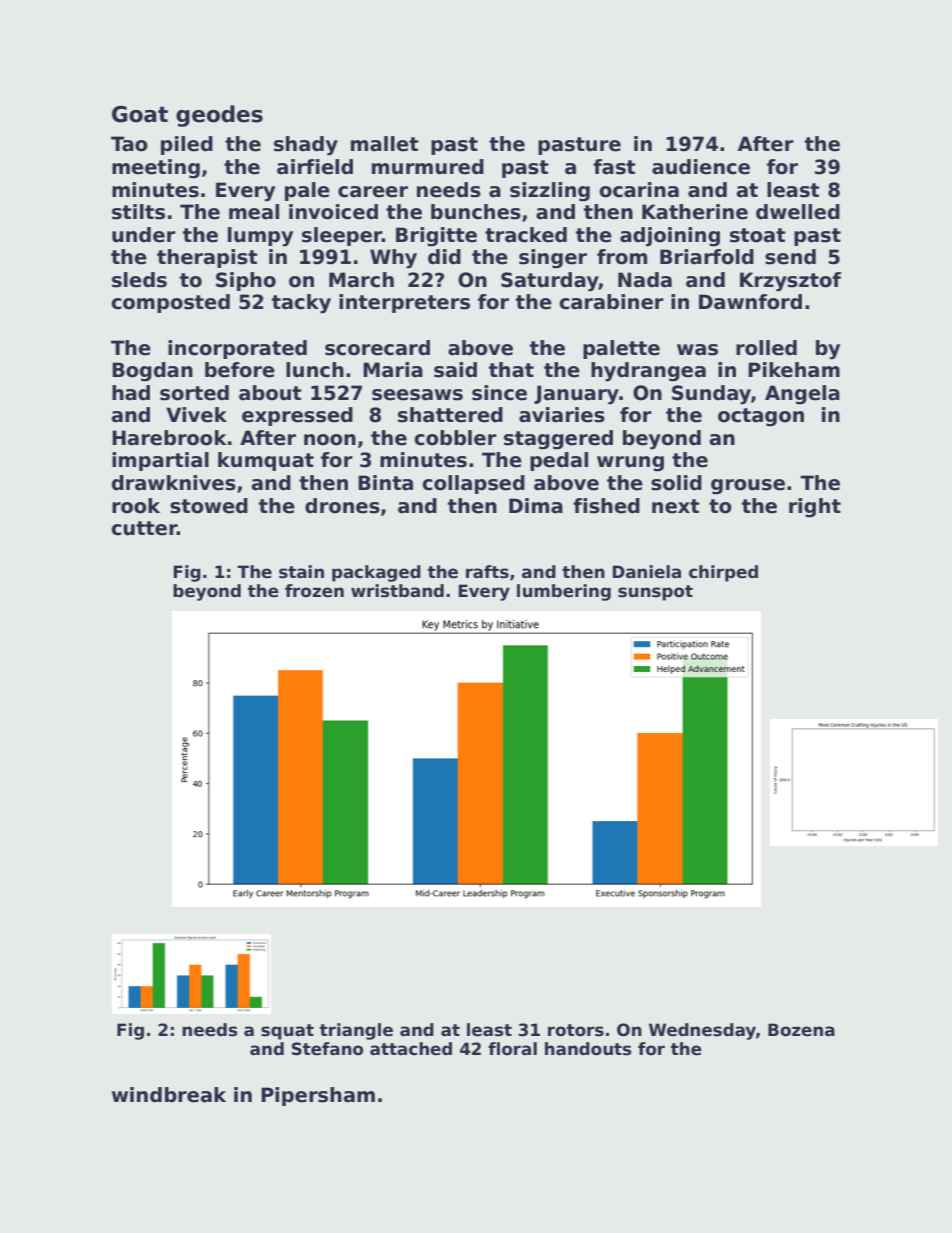 The image size is (952, 1233). Describe the element at coordinates (314, 591) in the screenshot. I see `frozen` at that location.
